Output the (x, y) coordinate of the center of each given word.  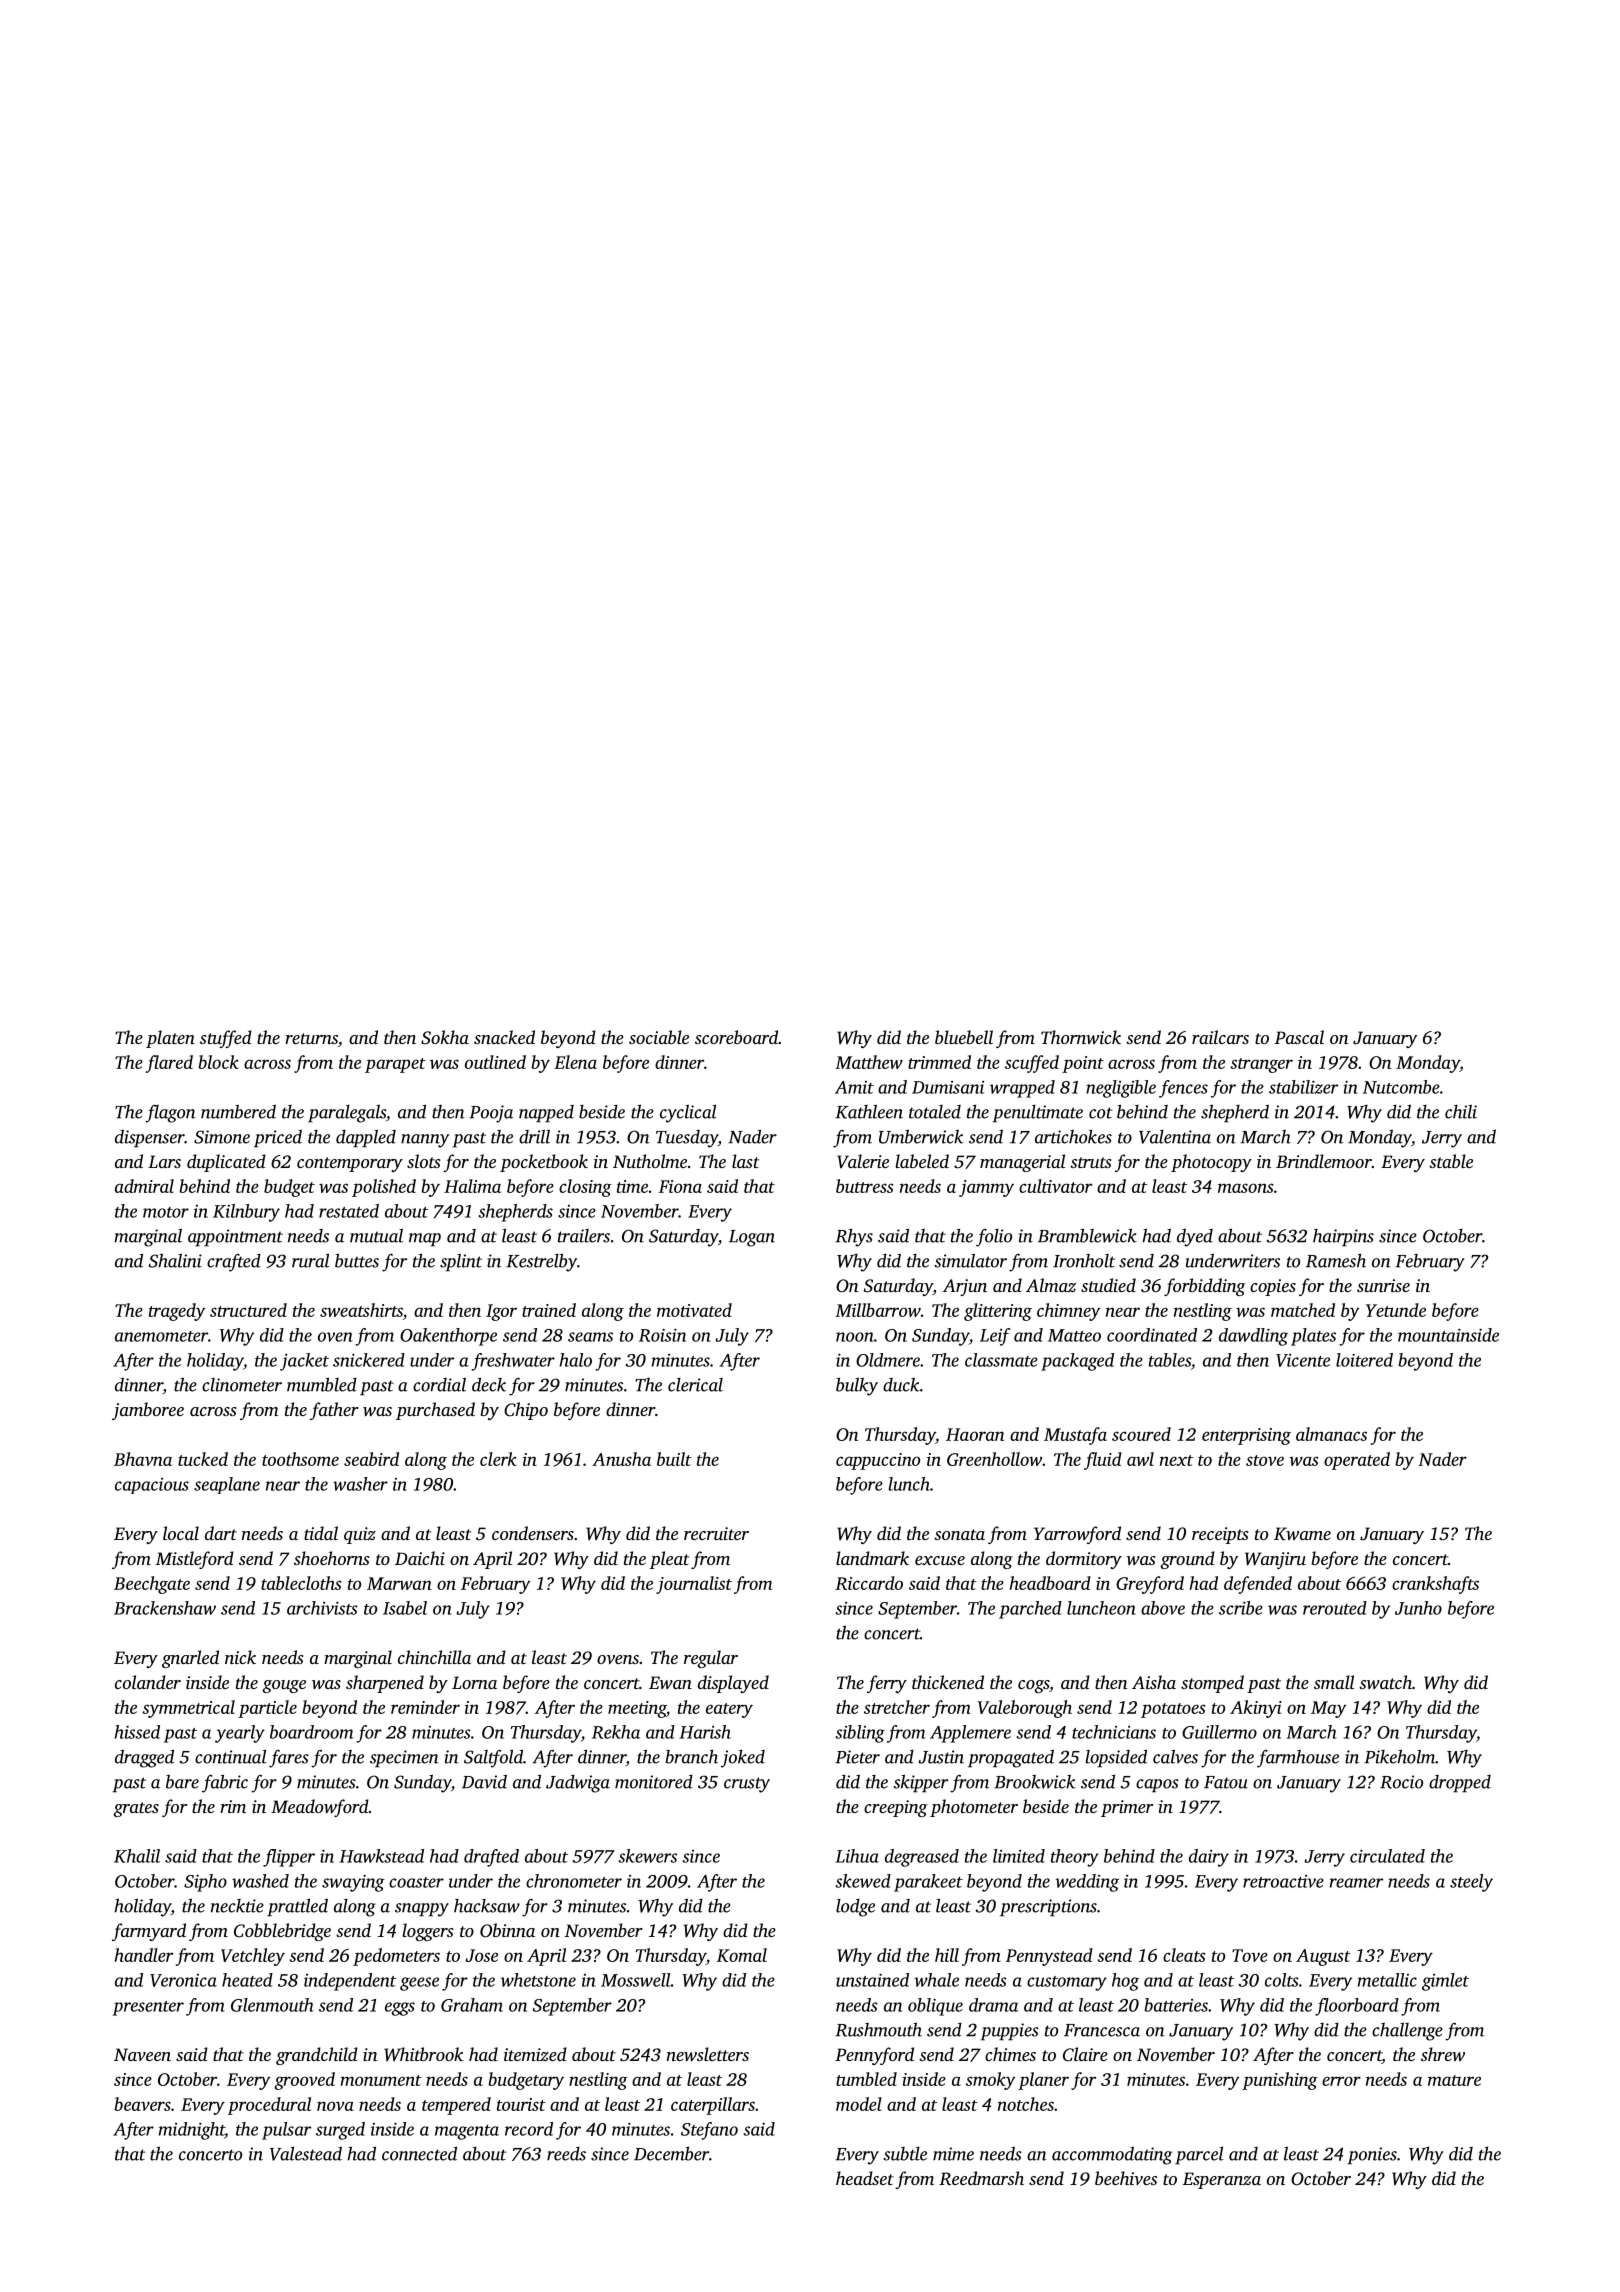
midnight (192, 2131)
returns (311, 1038)
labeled (922, 1161)
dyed (1195, 1237)
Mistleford (195, 1560)
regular (711, 1659)
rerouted (1335, 1608)
